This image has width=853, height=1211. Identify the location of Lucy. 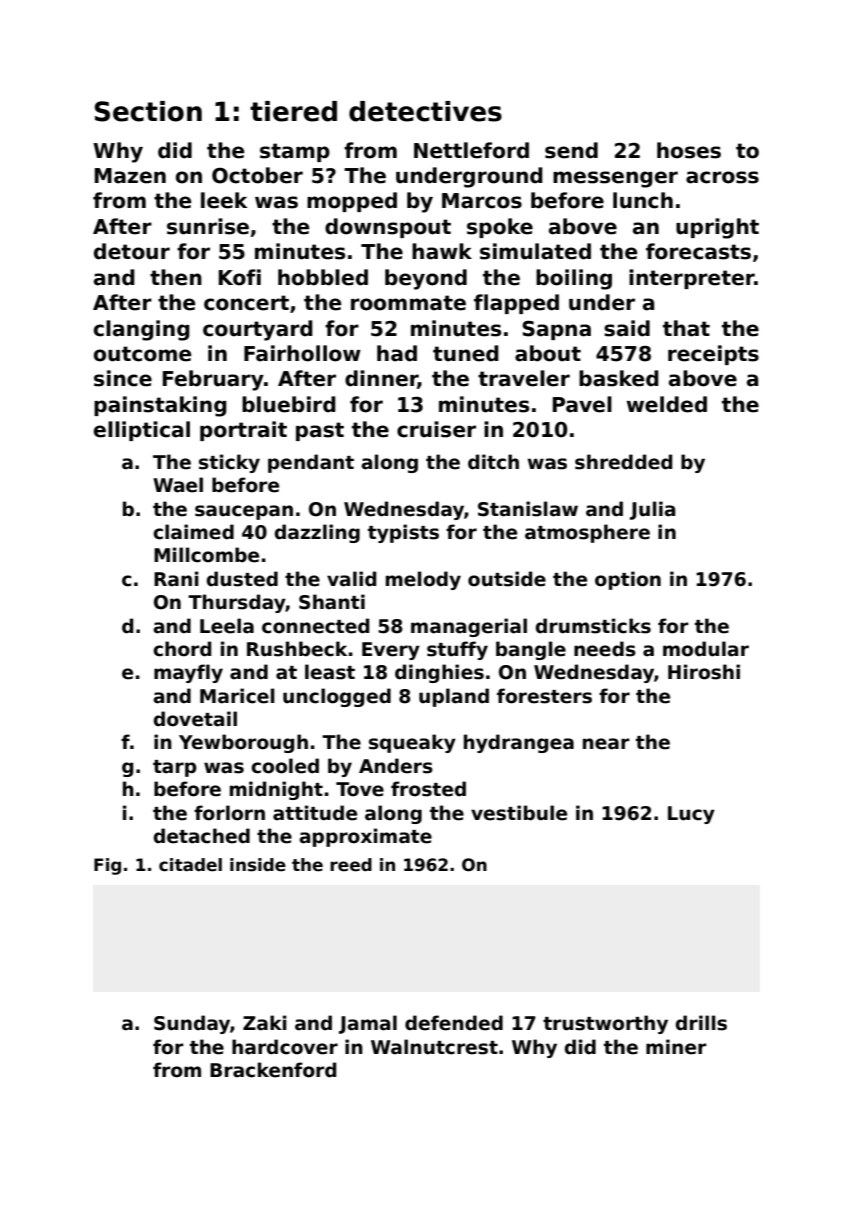
(691, 815).
